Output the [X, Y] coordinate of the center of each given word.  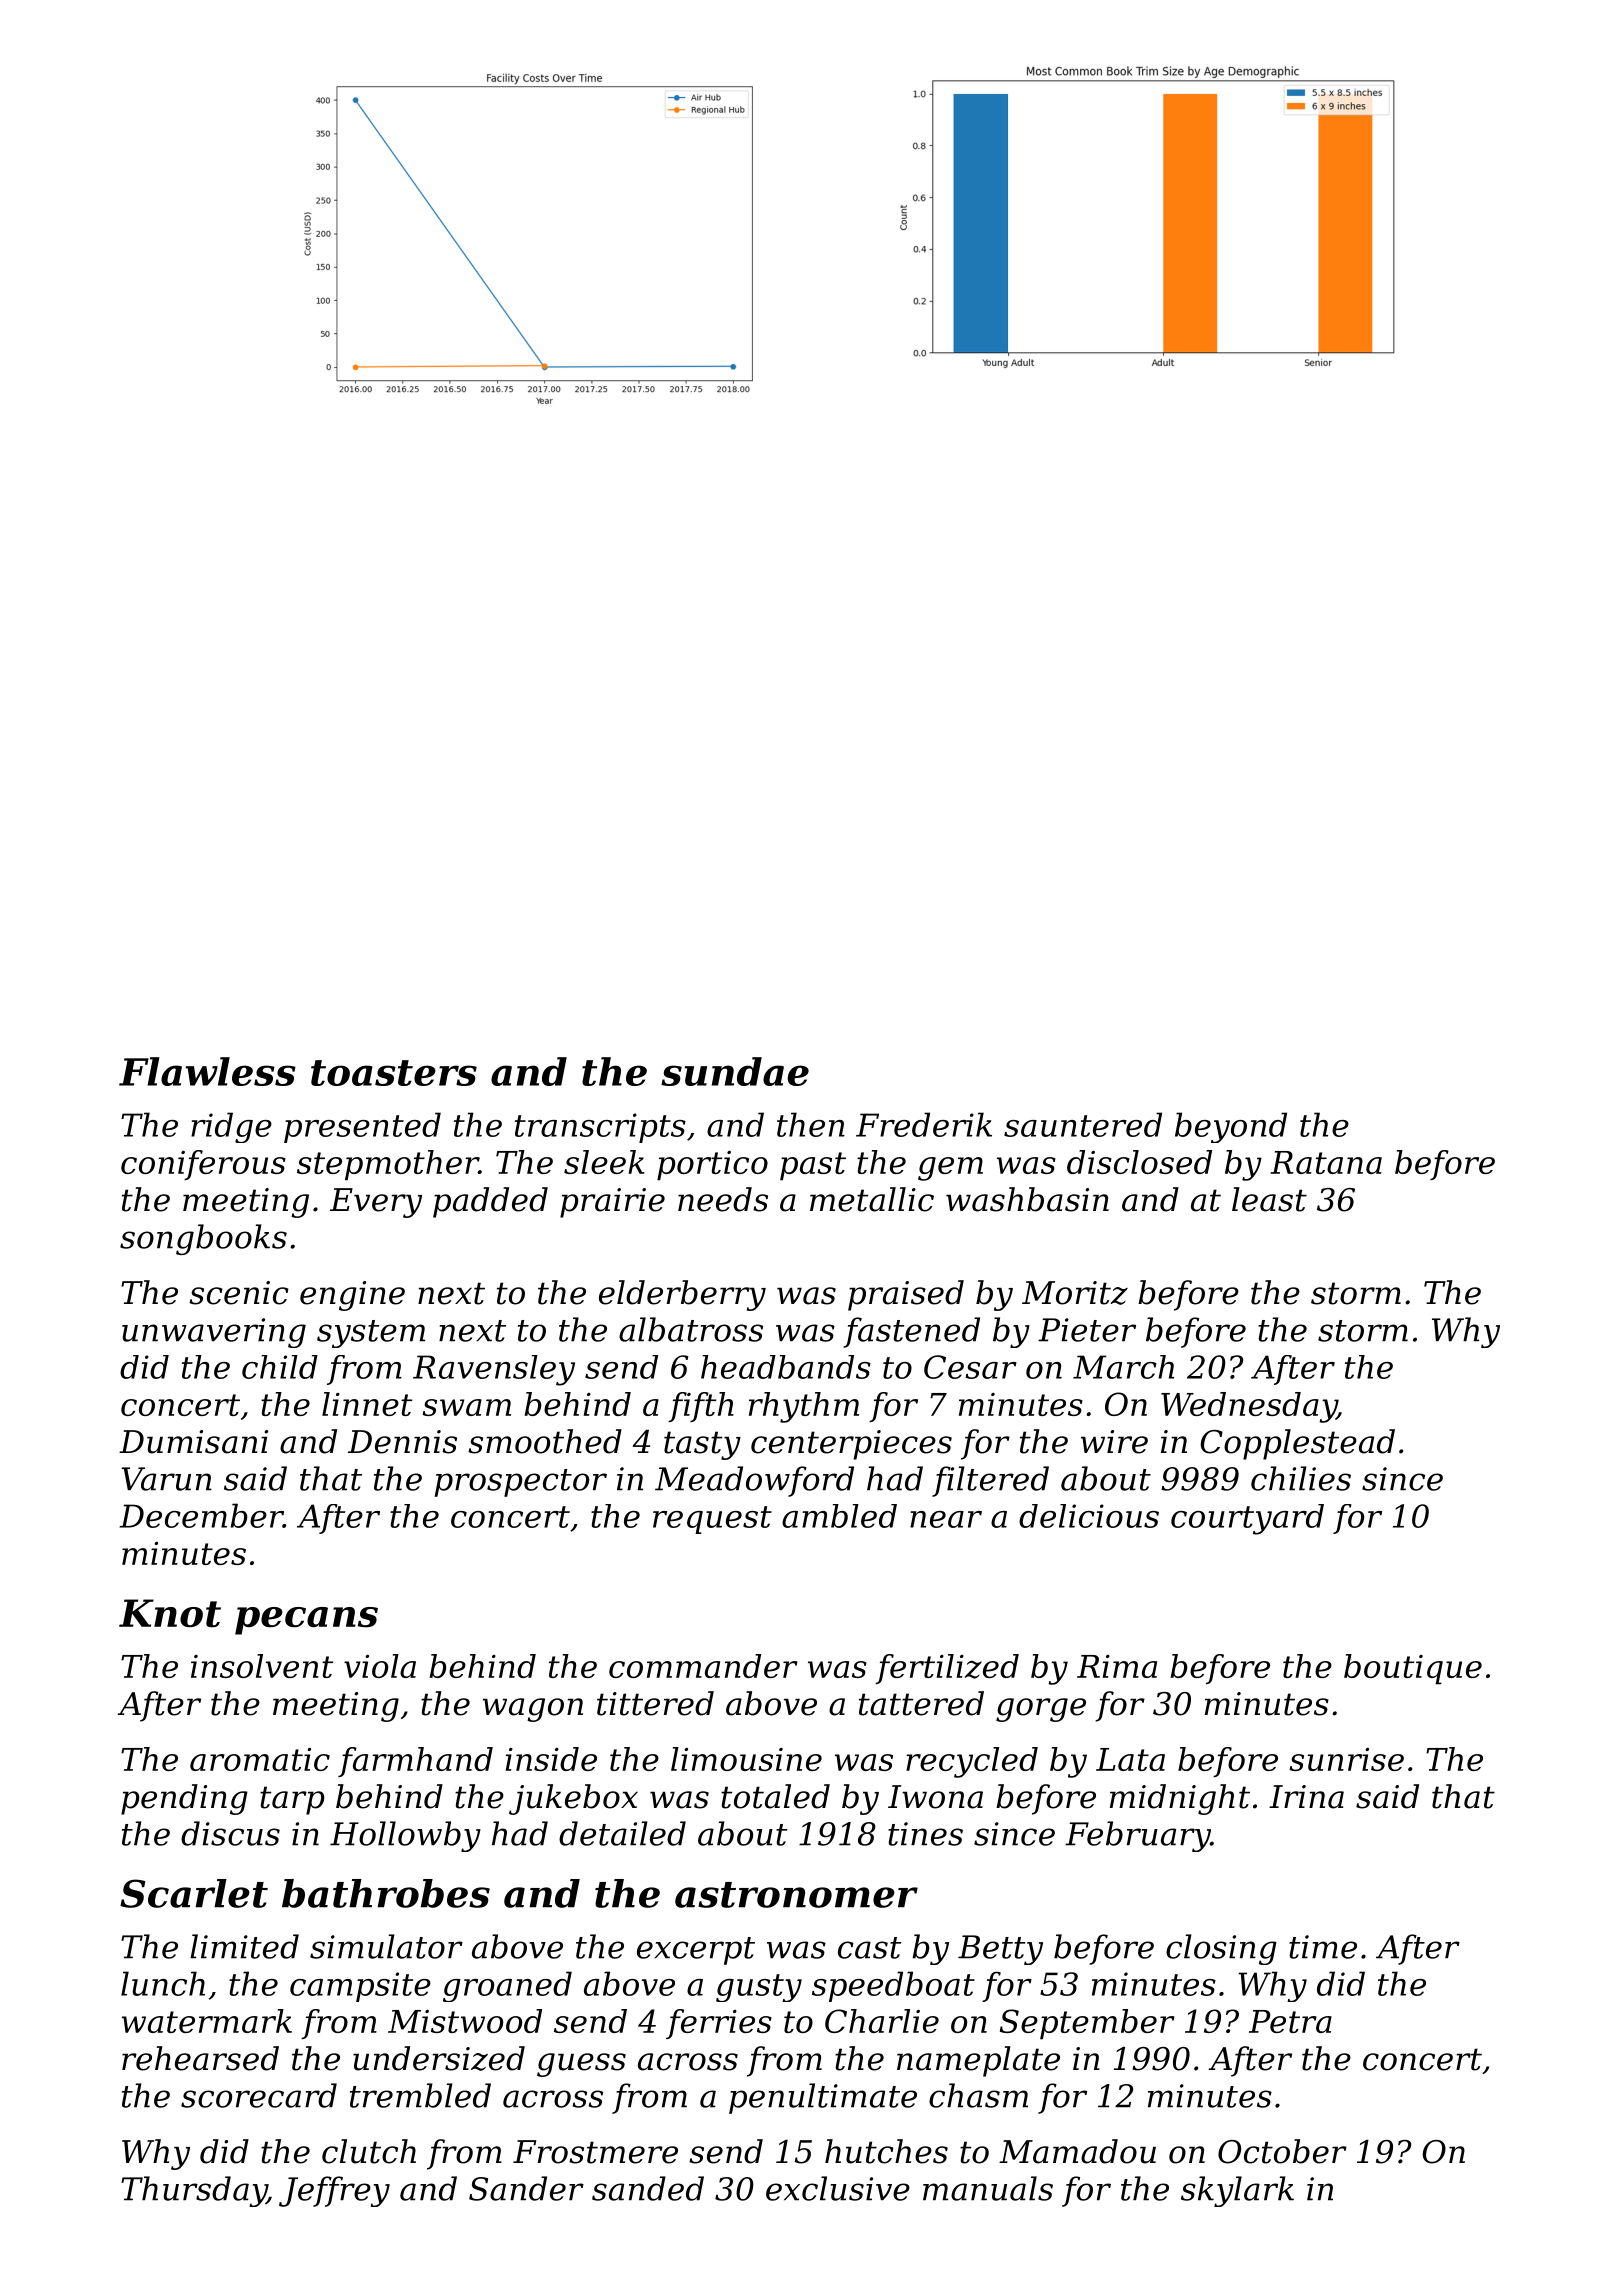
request [712, 1520]
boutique [1413, 1669]
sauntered [1083, 1124]
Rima [1117, 1666]
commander [703, 1666]
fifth [701, 1407]
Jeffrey [334, 2191]
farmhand [415, 1762]
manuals [988, 2188]
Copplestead [1297, 1444]
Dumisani [193, 1442]
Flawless [207, 1071]
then [811, 1124]
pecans [306, 1621]
